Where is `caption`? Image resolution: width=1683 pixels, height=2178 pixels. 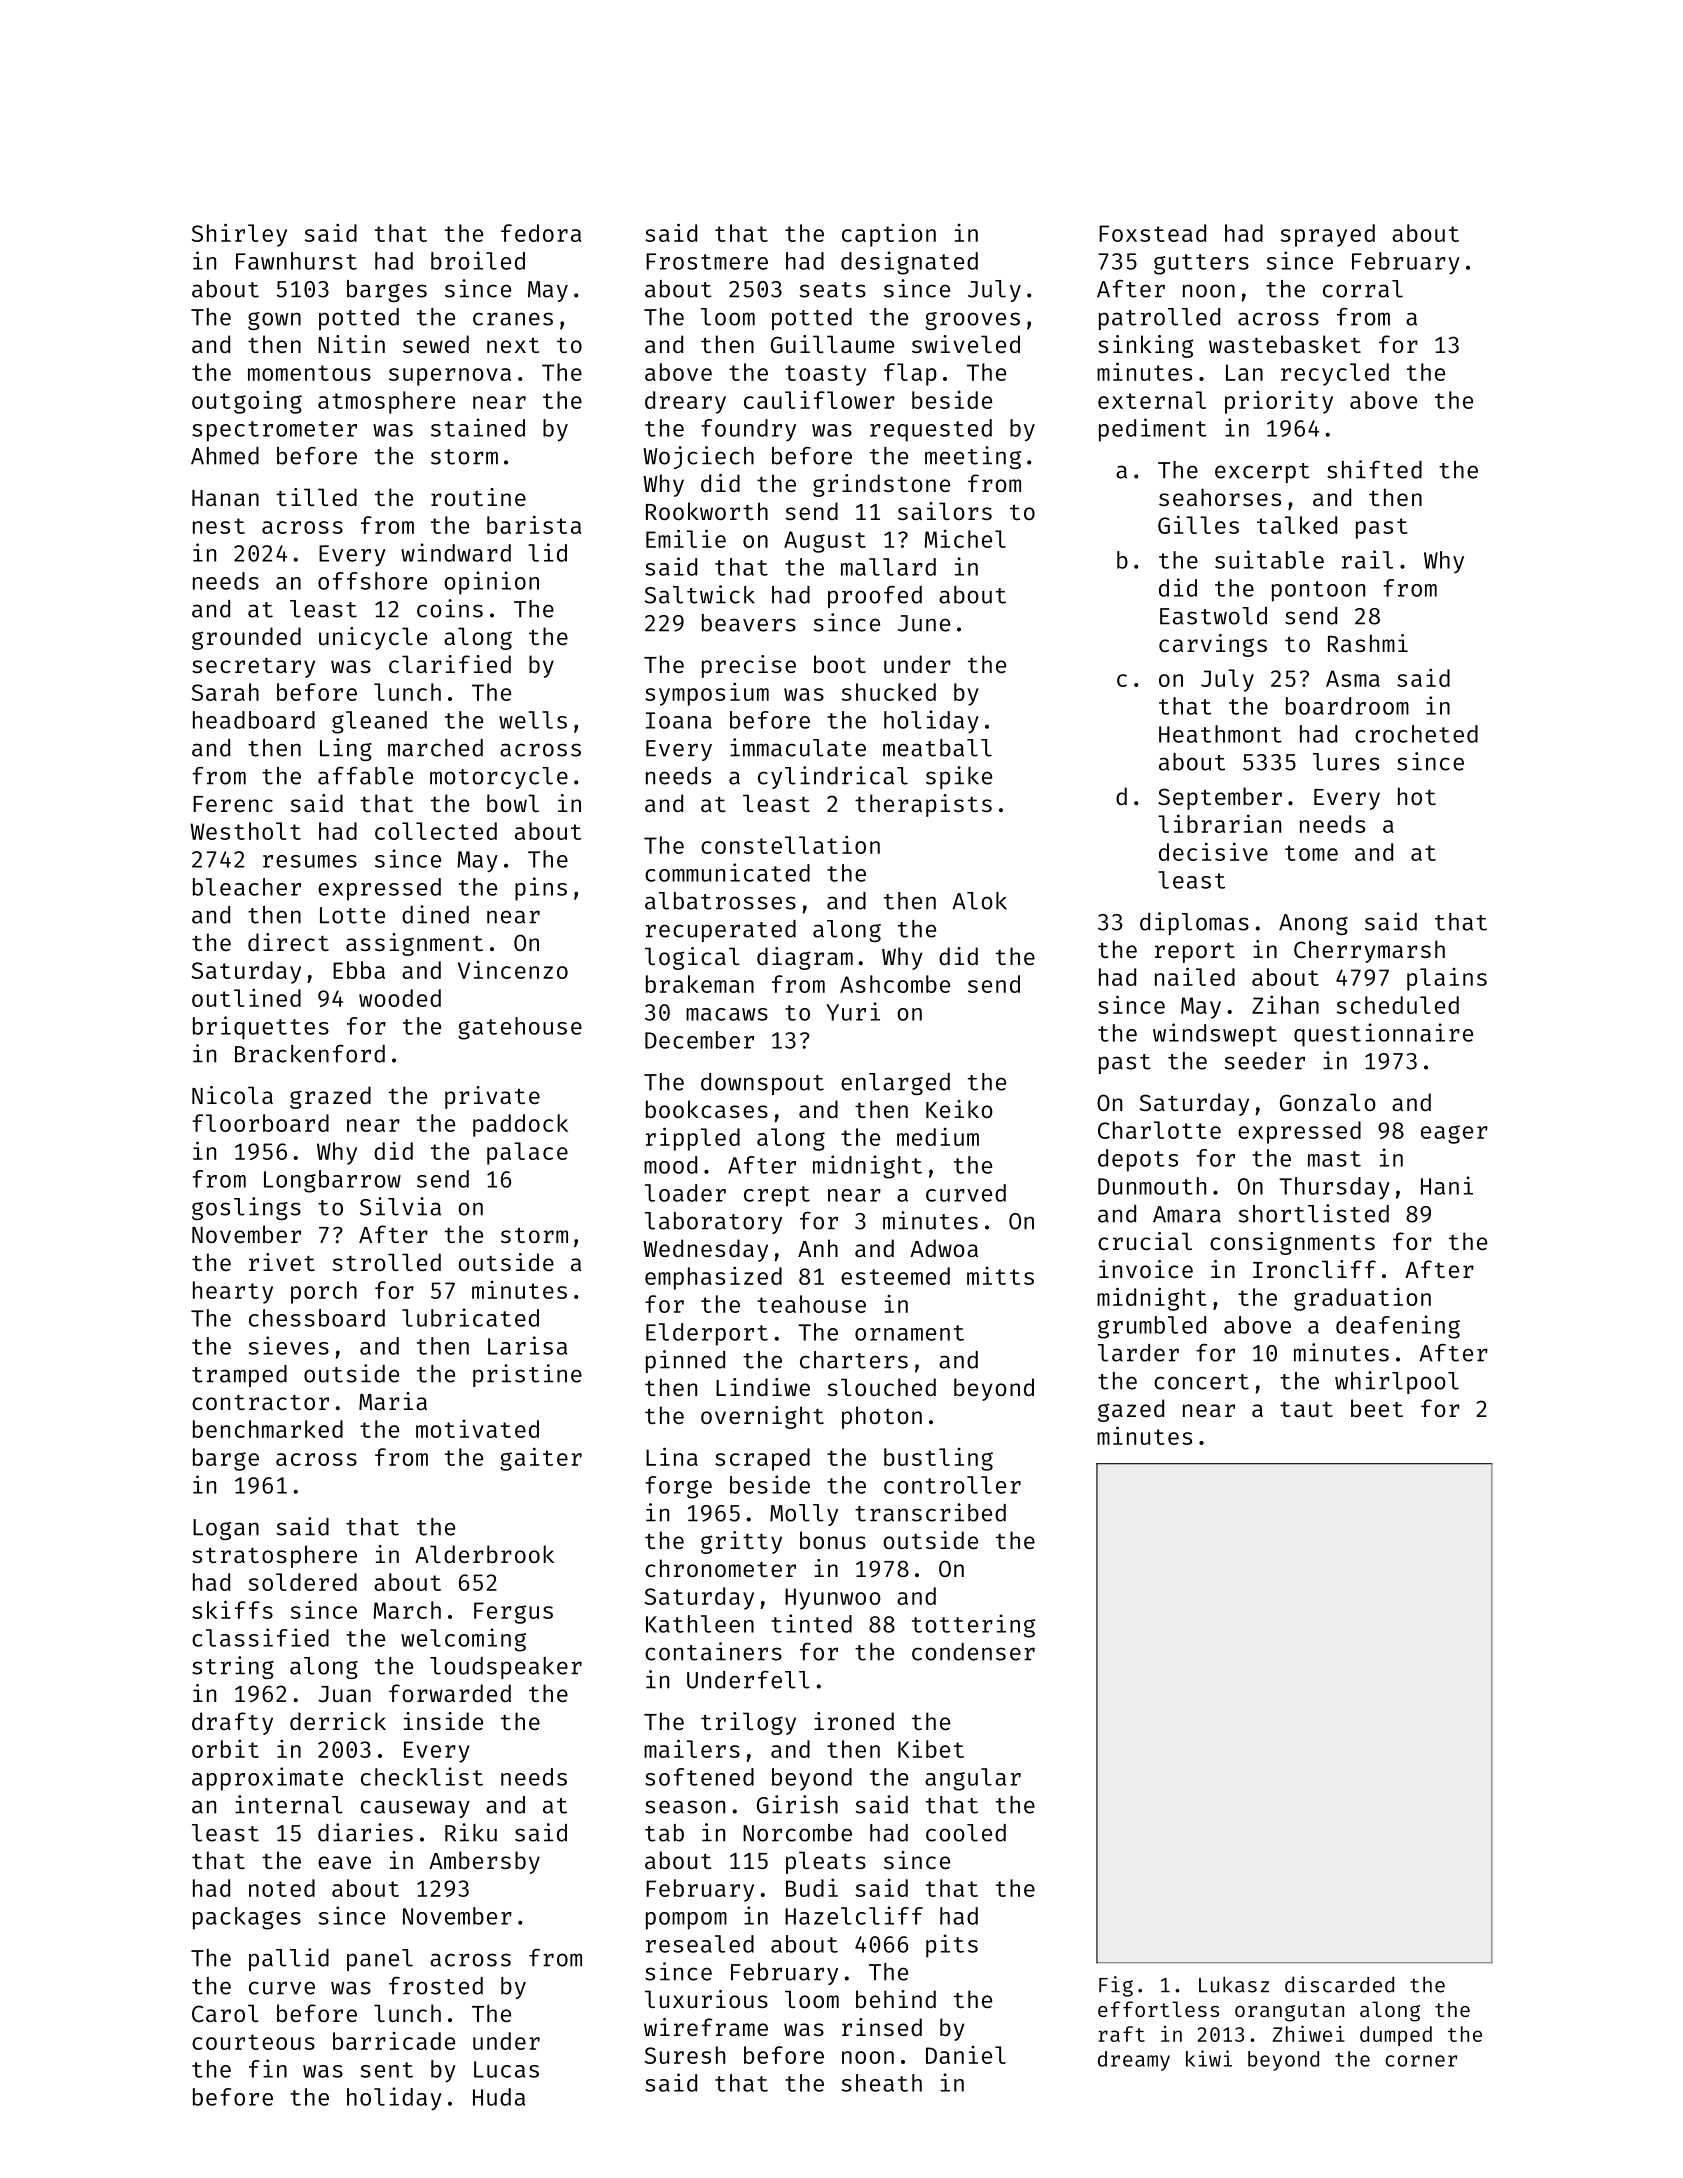
caption is located at coordinates (889, 235).
